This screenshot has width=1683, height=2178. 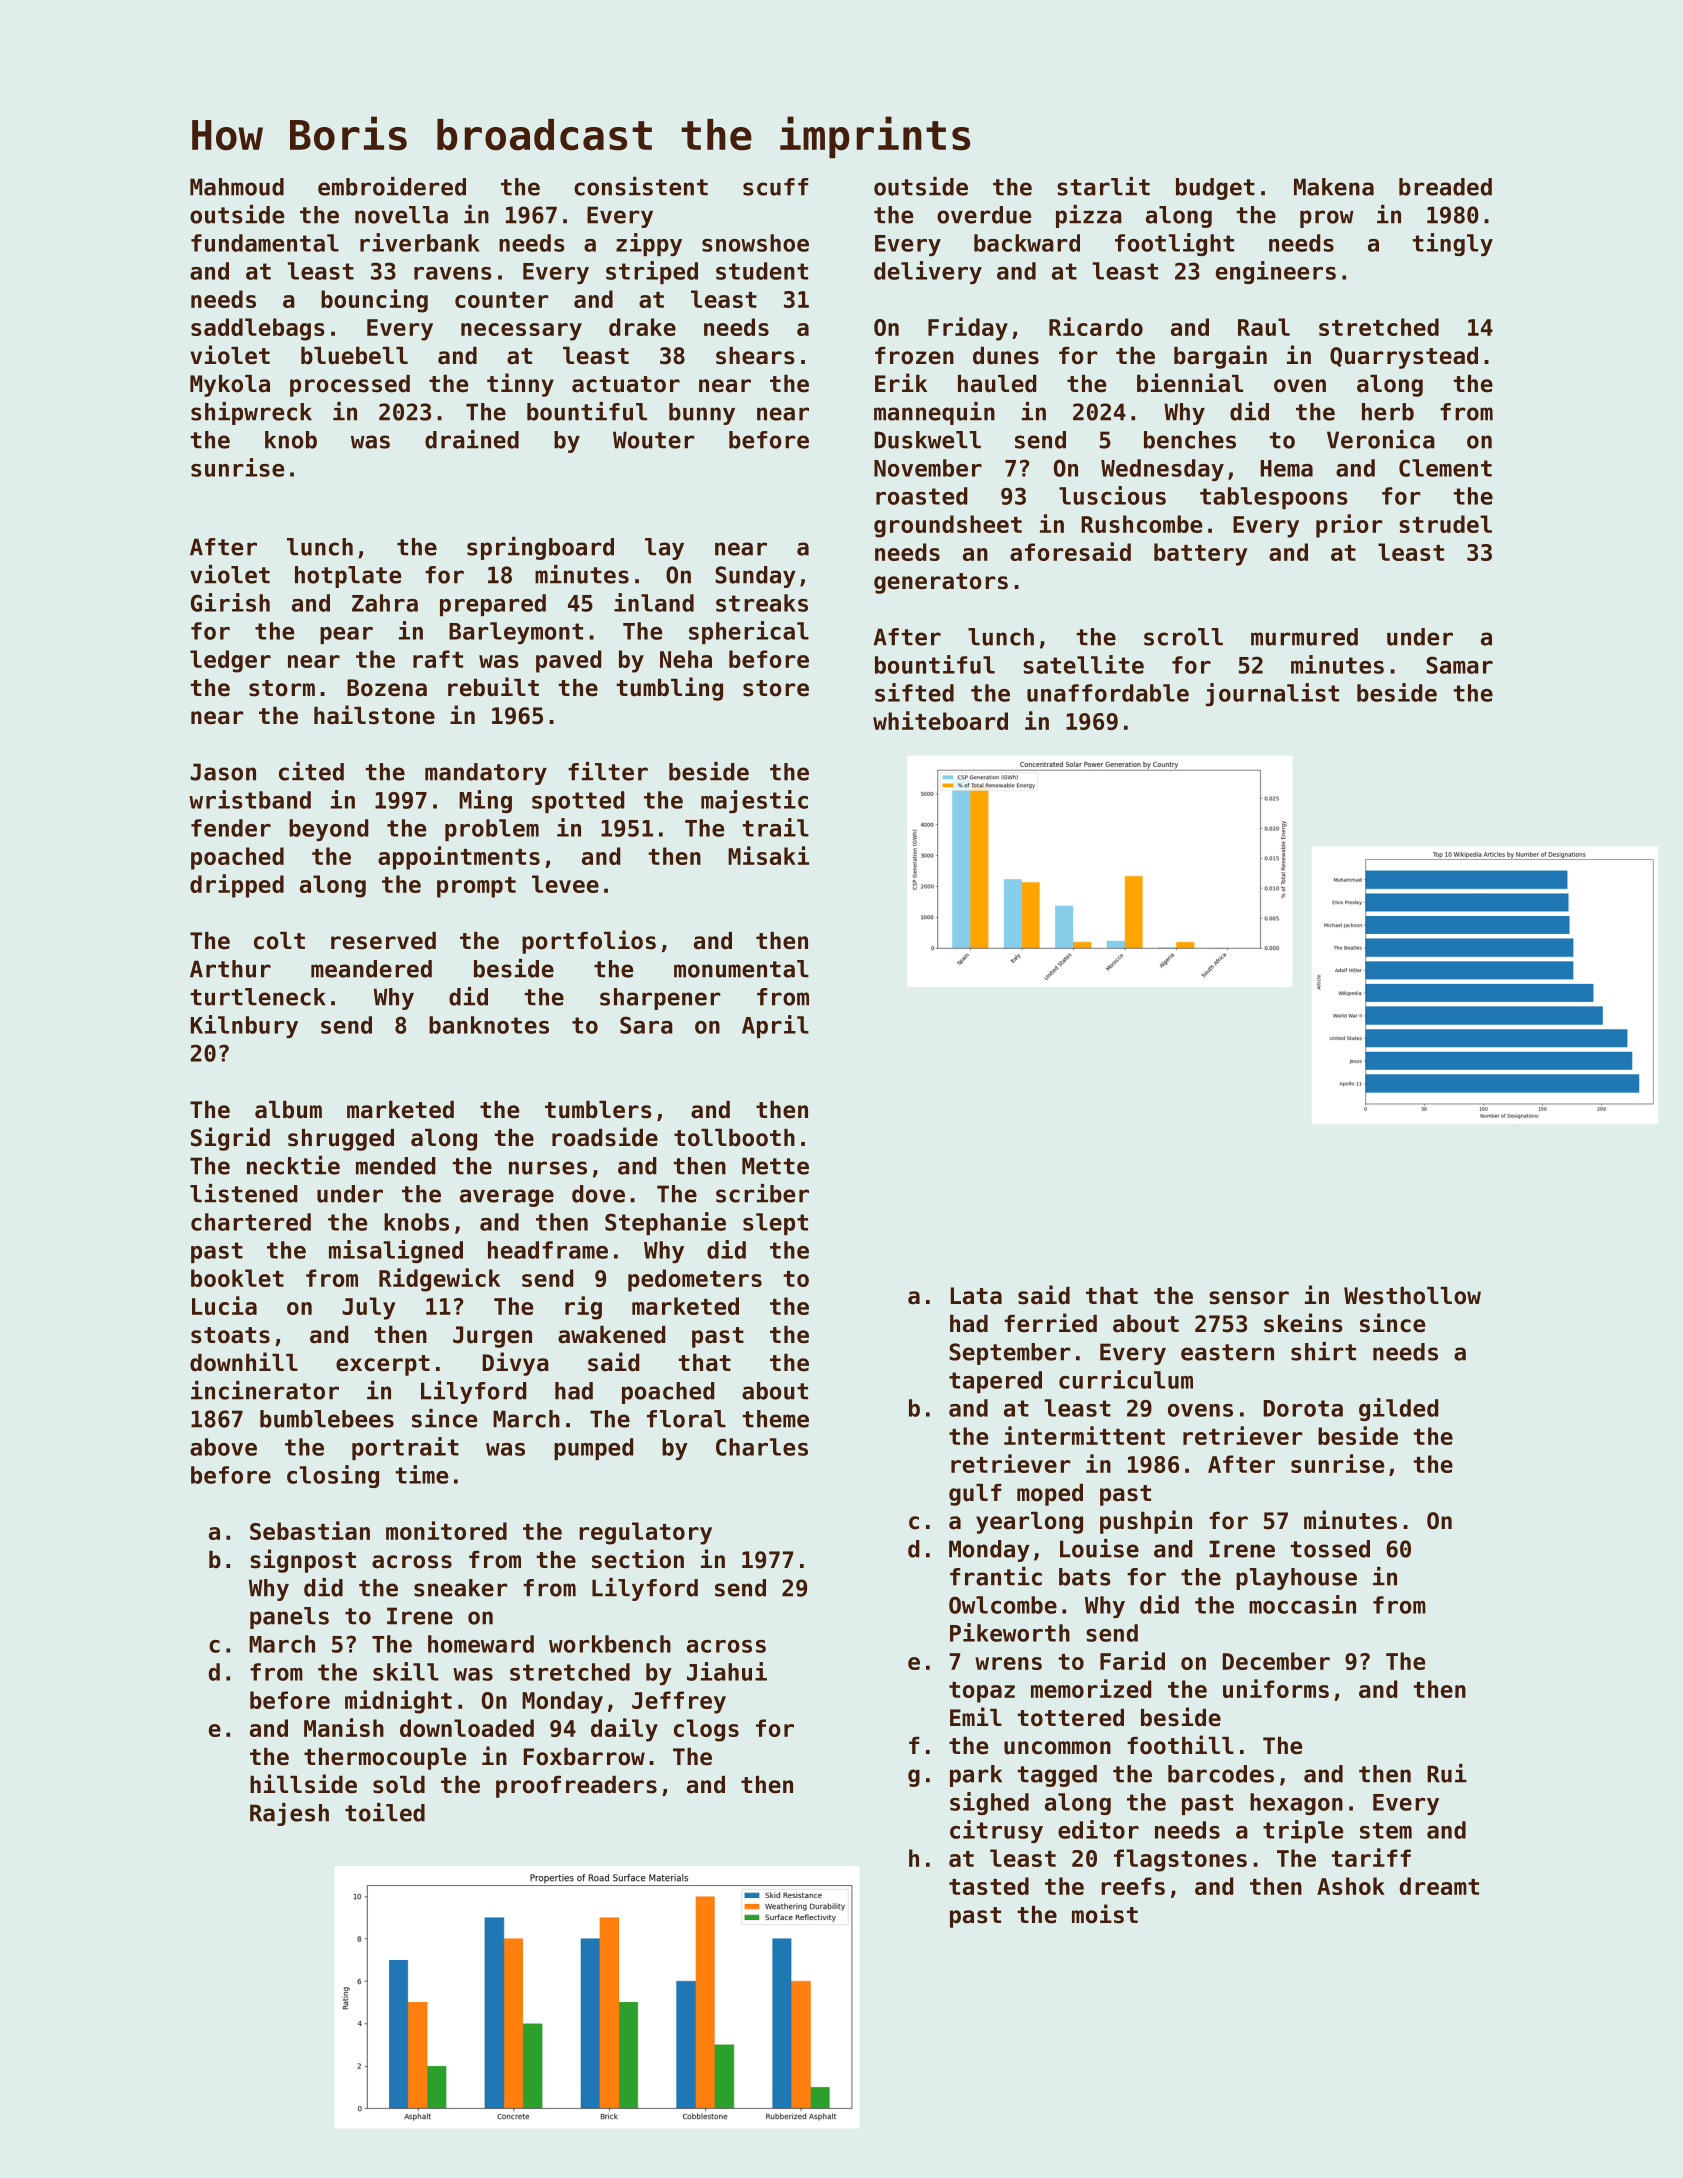 I want to click on Lata, so click(x=976, y=1296).
